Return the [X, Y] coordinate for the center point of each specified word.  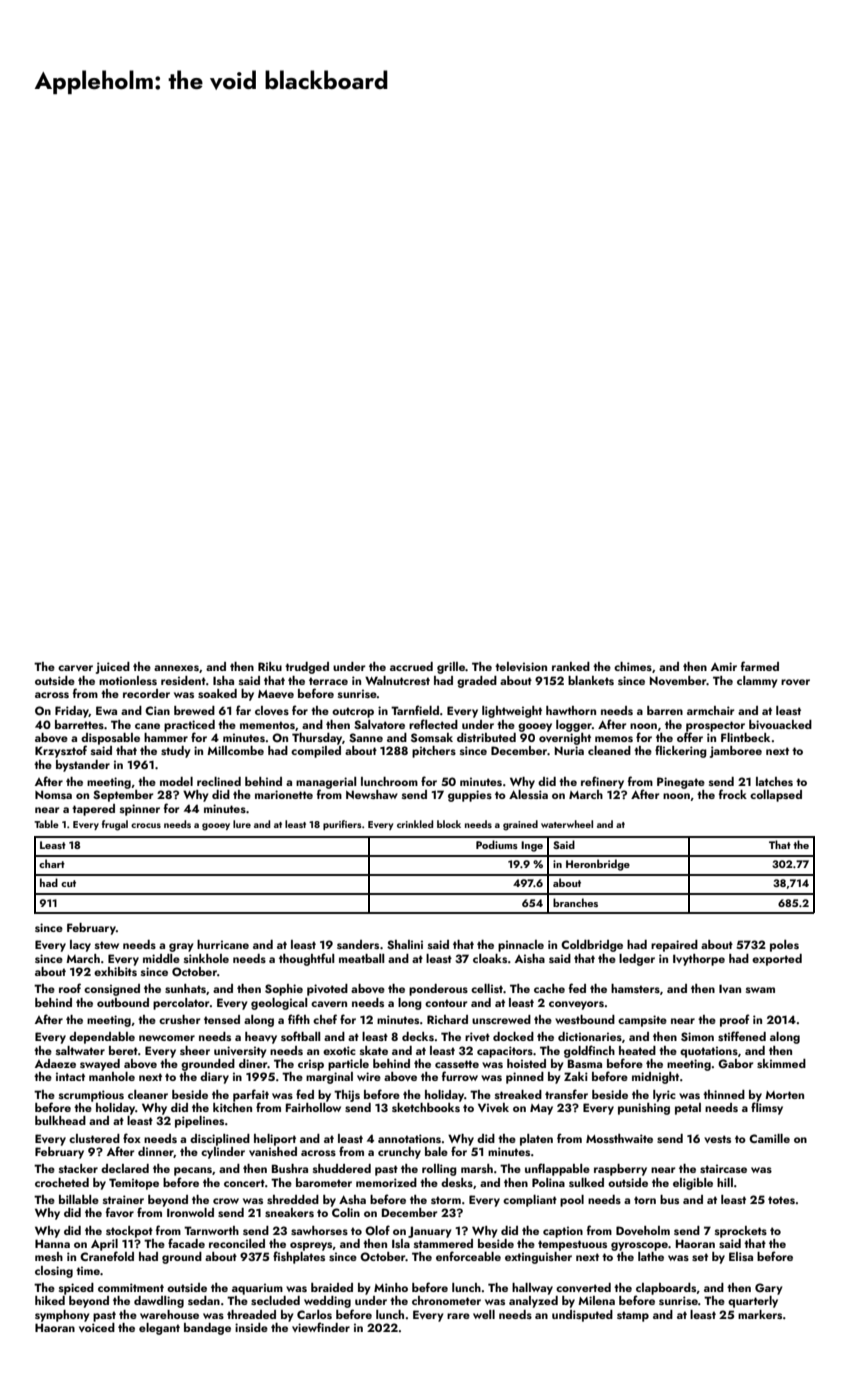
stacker [78, 1168]
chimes [633, 666]
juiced [113, 668]
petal [688, 1109]
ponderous [438, 990]
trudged [307, 668]
